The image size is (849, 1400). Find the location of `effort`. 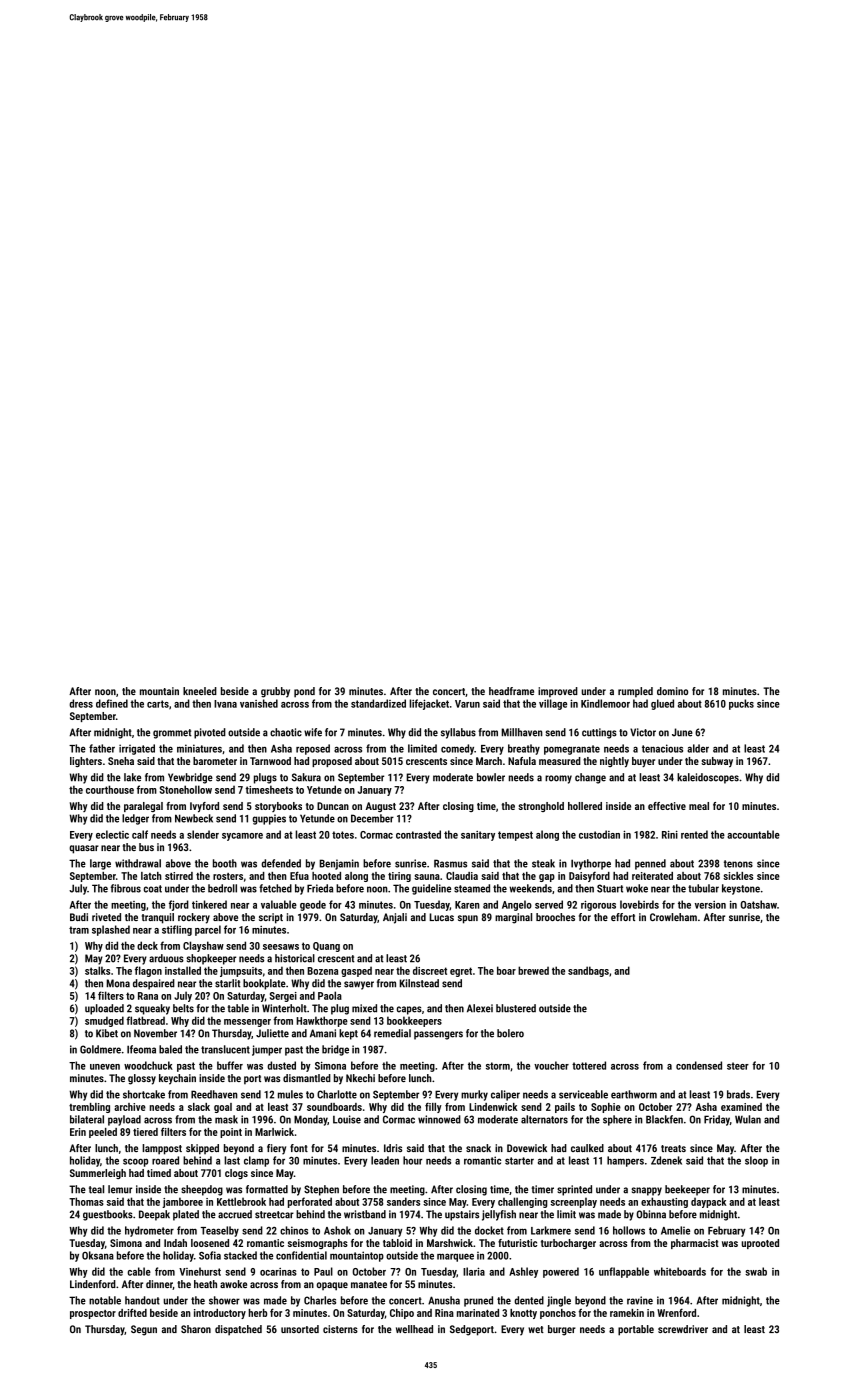

effort is located at coordinates (623, 917).
